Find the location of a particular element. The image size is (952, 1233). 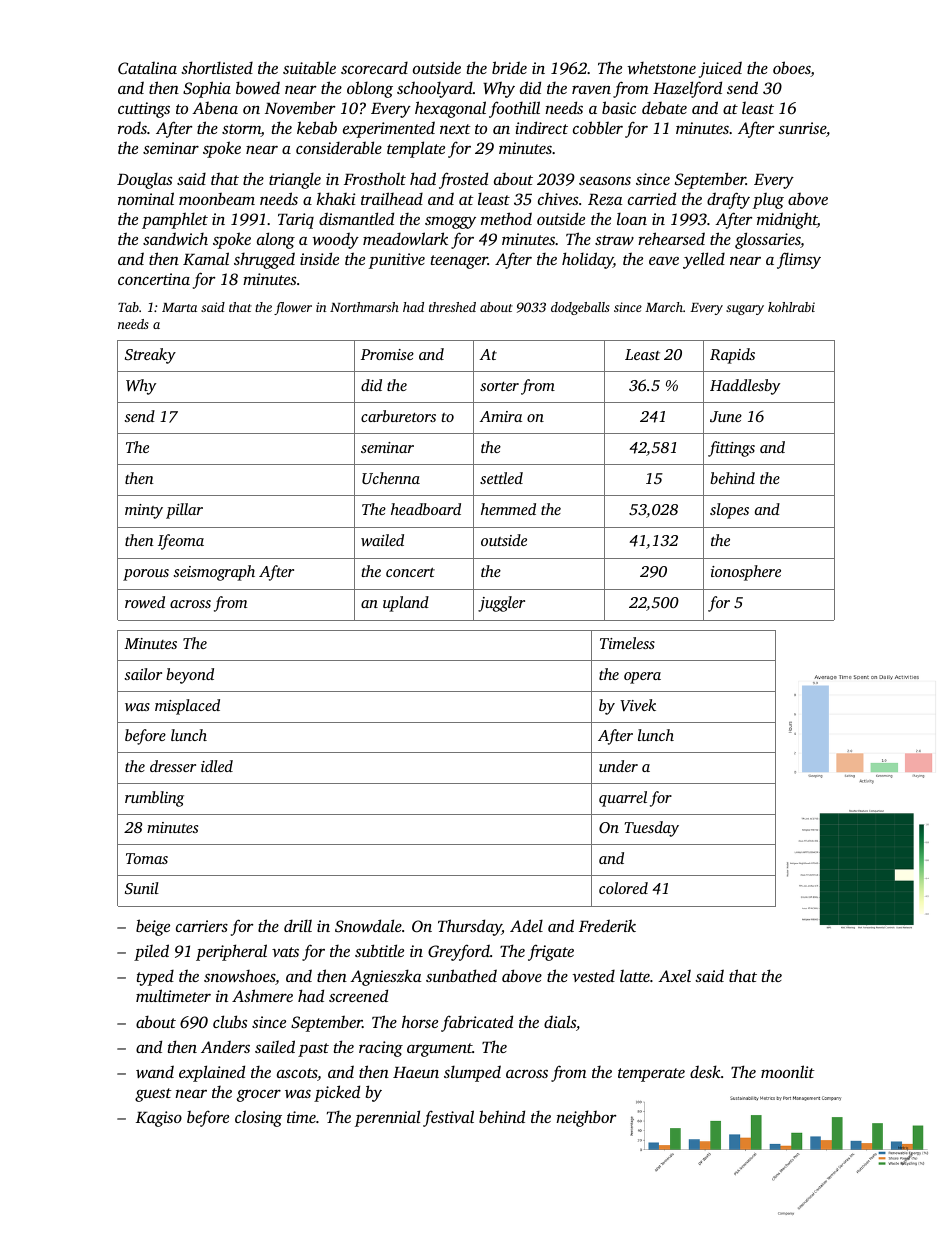

juggler is located at coordinates (501, 604).
